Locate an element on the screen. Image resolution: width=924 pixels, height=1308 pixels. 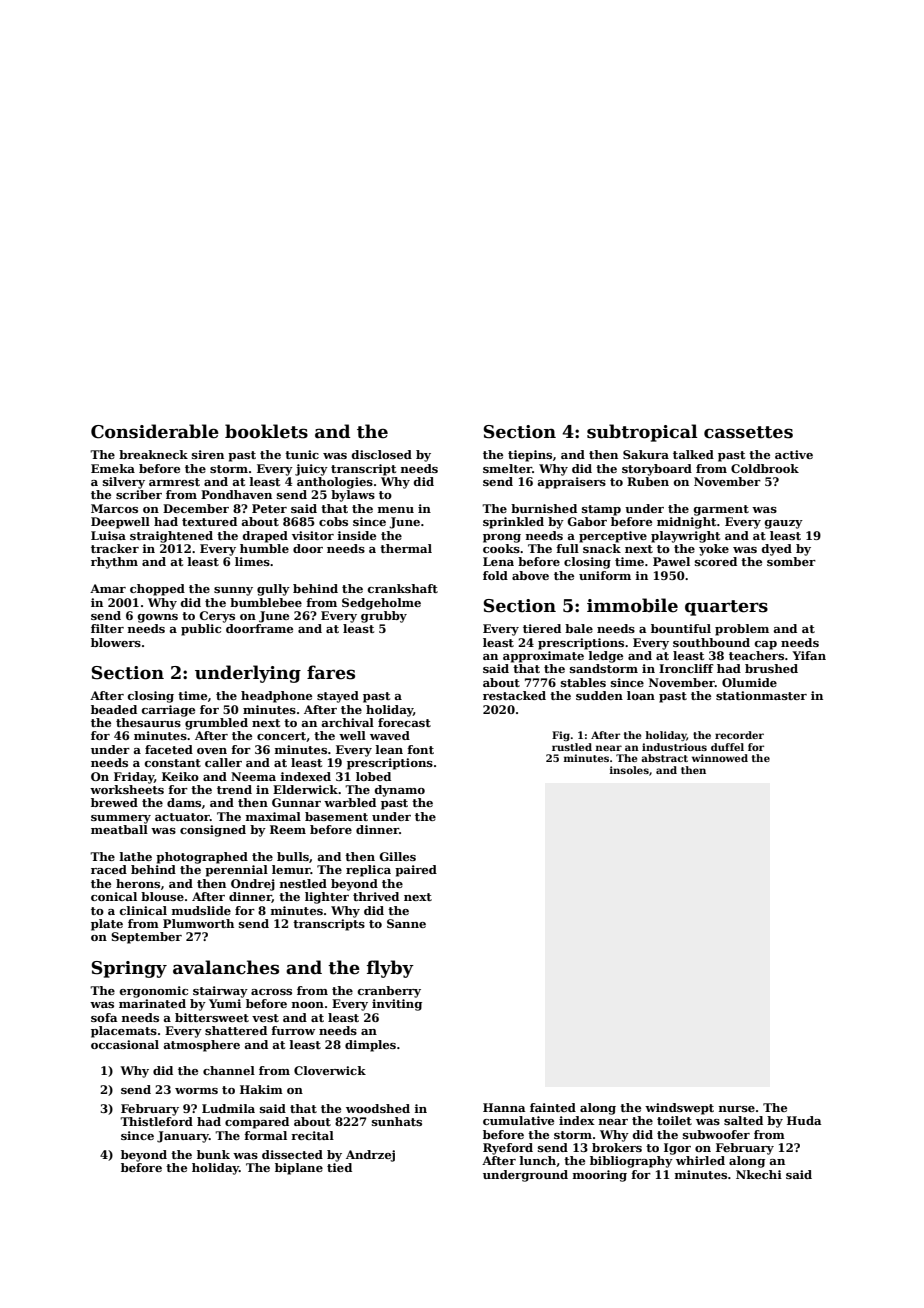
Sanne is located at coordinates (406, 923).
